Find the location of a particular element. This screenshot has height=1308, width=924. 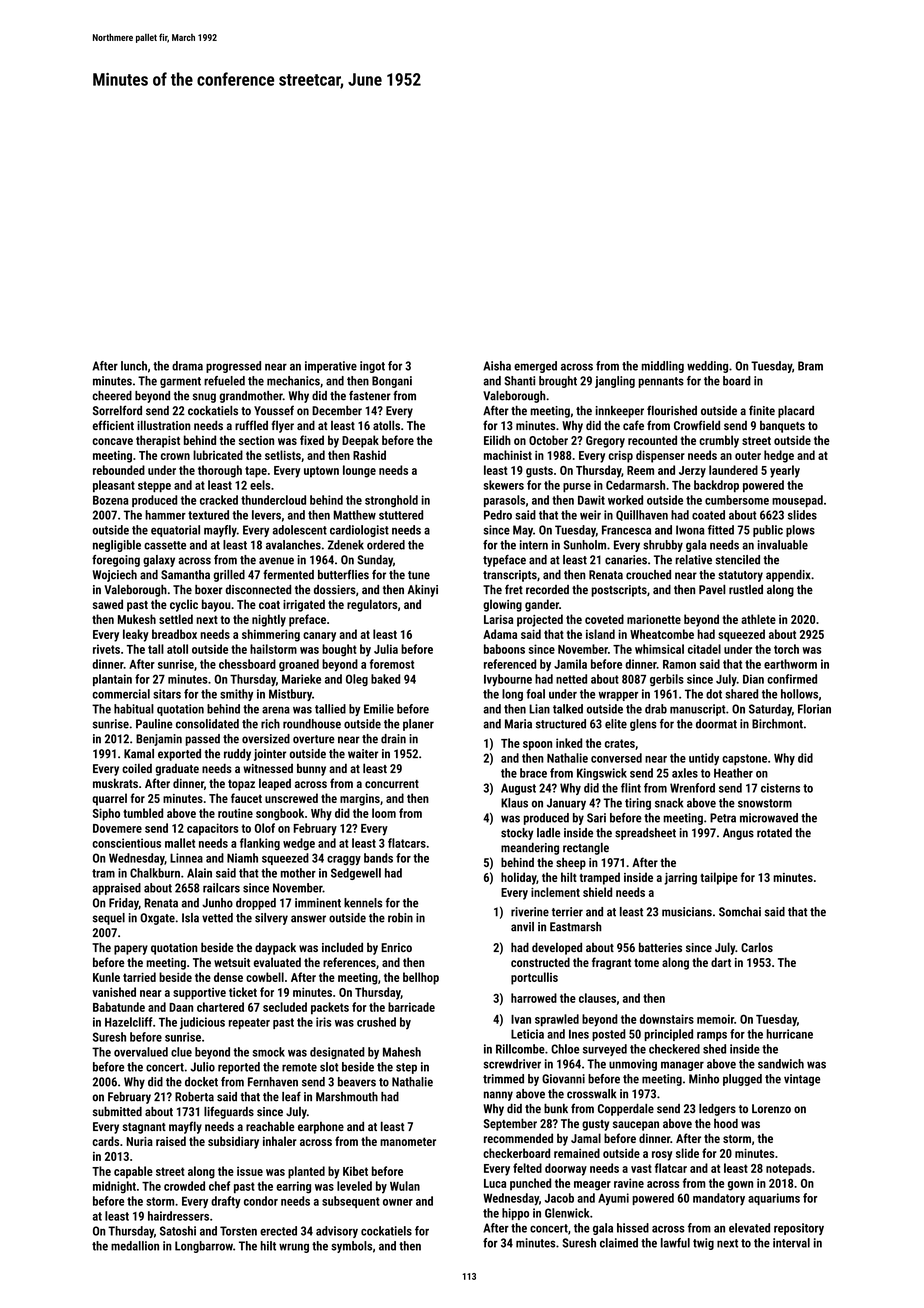

Marshmouth is located at coordinates (347, 1097).
